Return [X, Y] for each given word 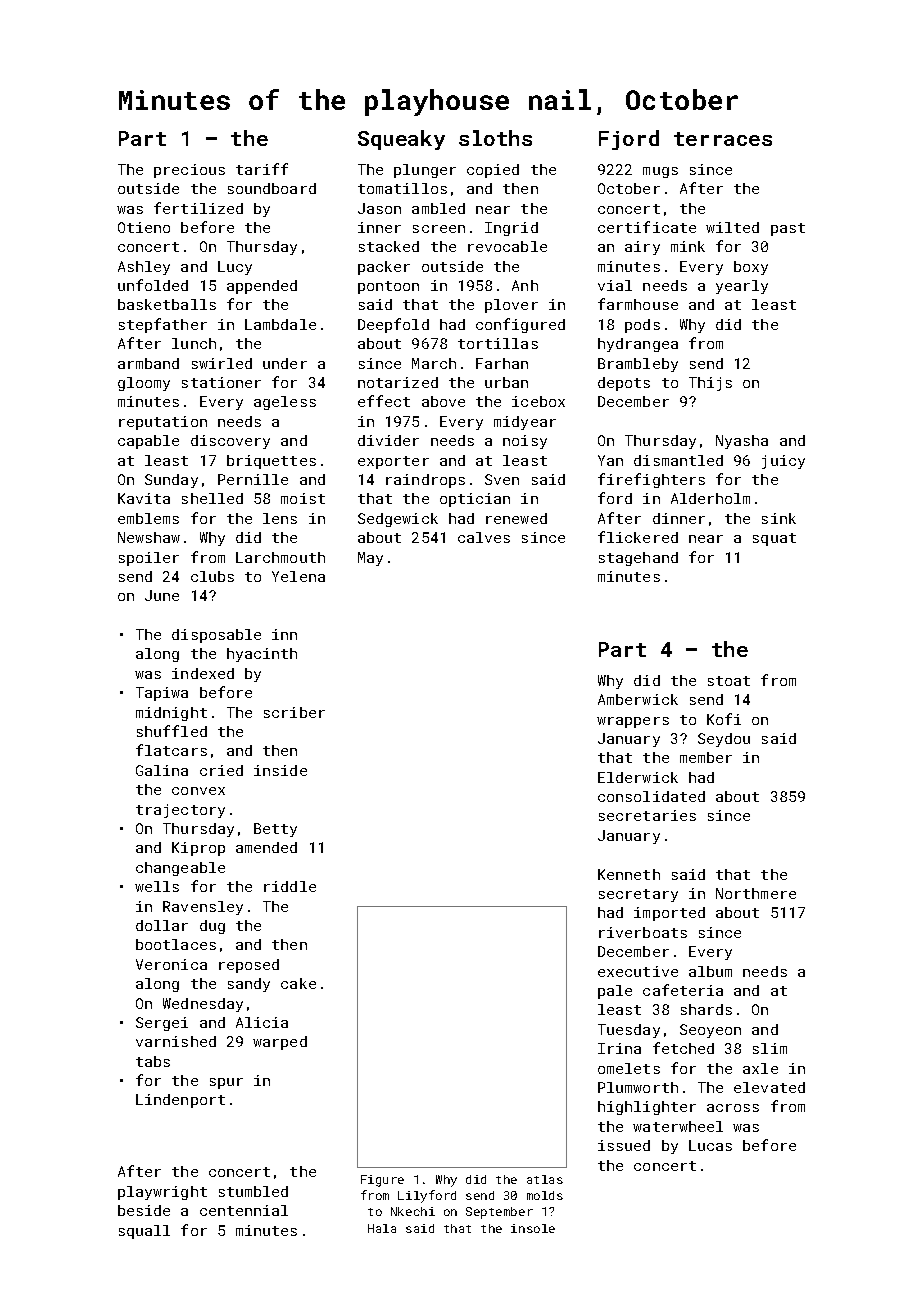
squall [144, 1232]
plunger [425, 171]
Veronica [171, 964]
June [162, 595]
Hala [382, 1228]
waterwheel [678, 1126]
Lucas [710, 1145]
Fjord [629, 140]
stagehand [638, 559]
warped [280, 1043]
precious [189, 171]
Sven [502, 479]
